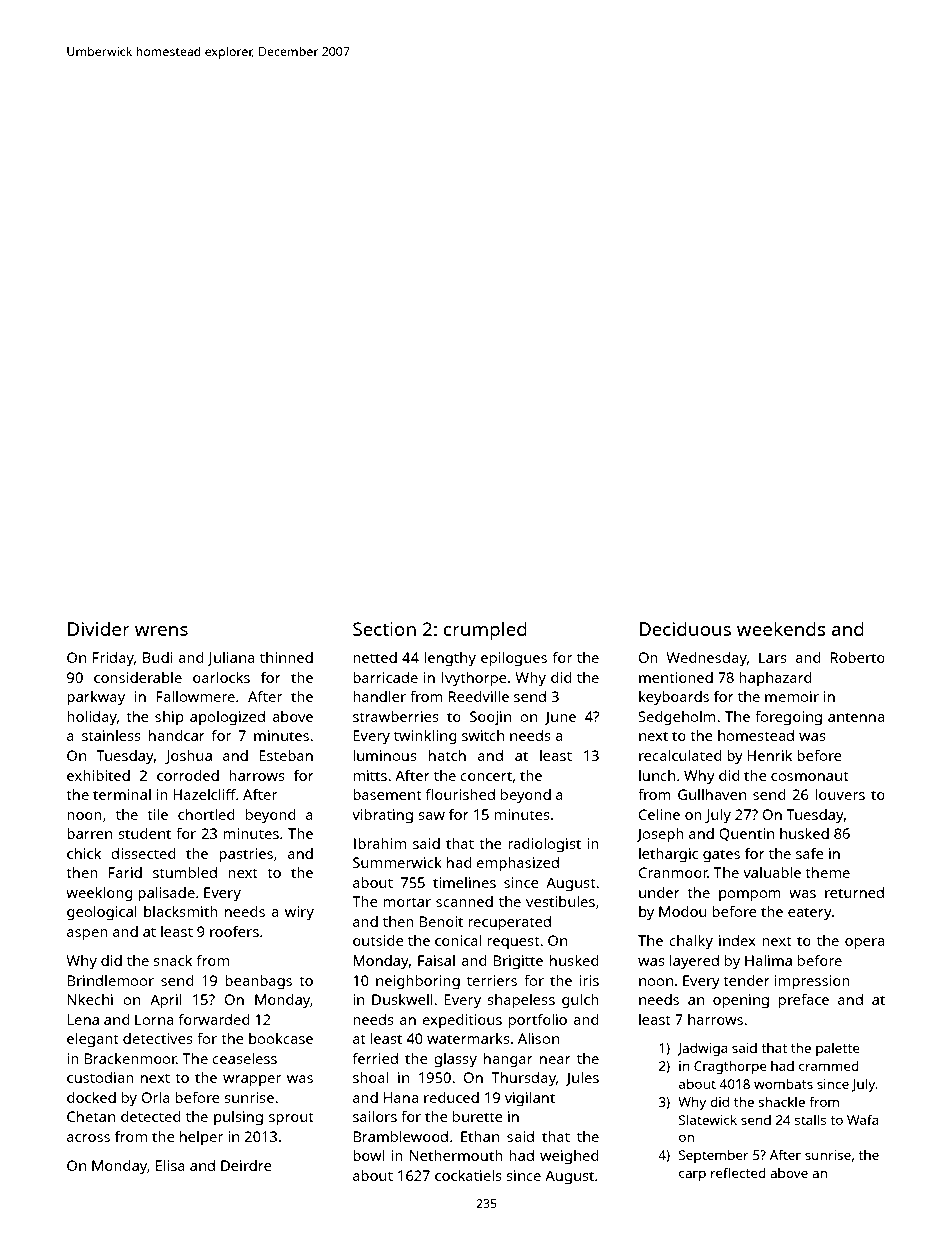 The height and width of the screenshot is (1233, 952). I want to click on pompom, so click(750, 896).
